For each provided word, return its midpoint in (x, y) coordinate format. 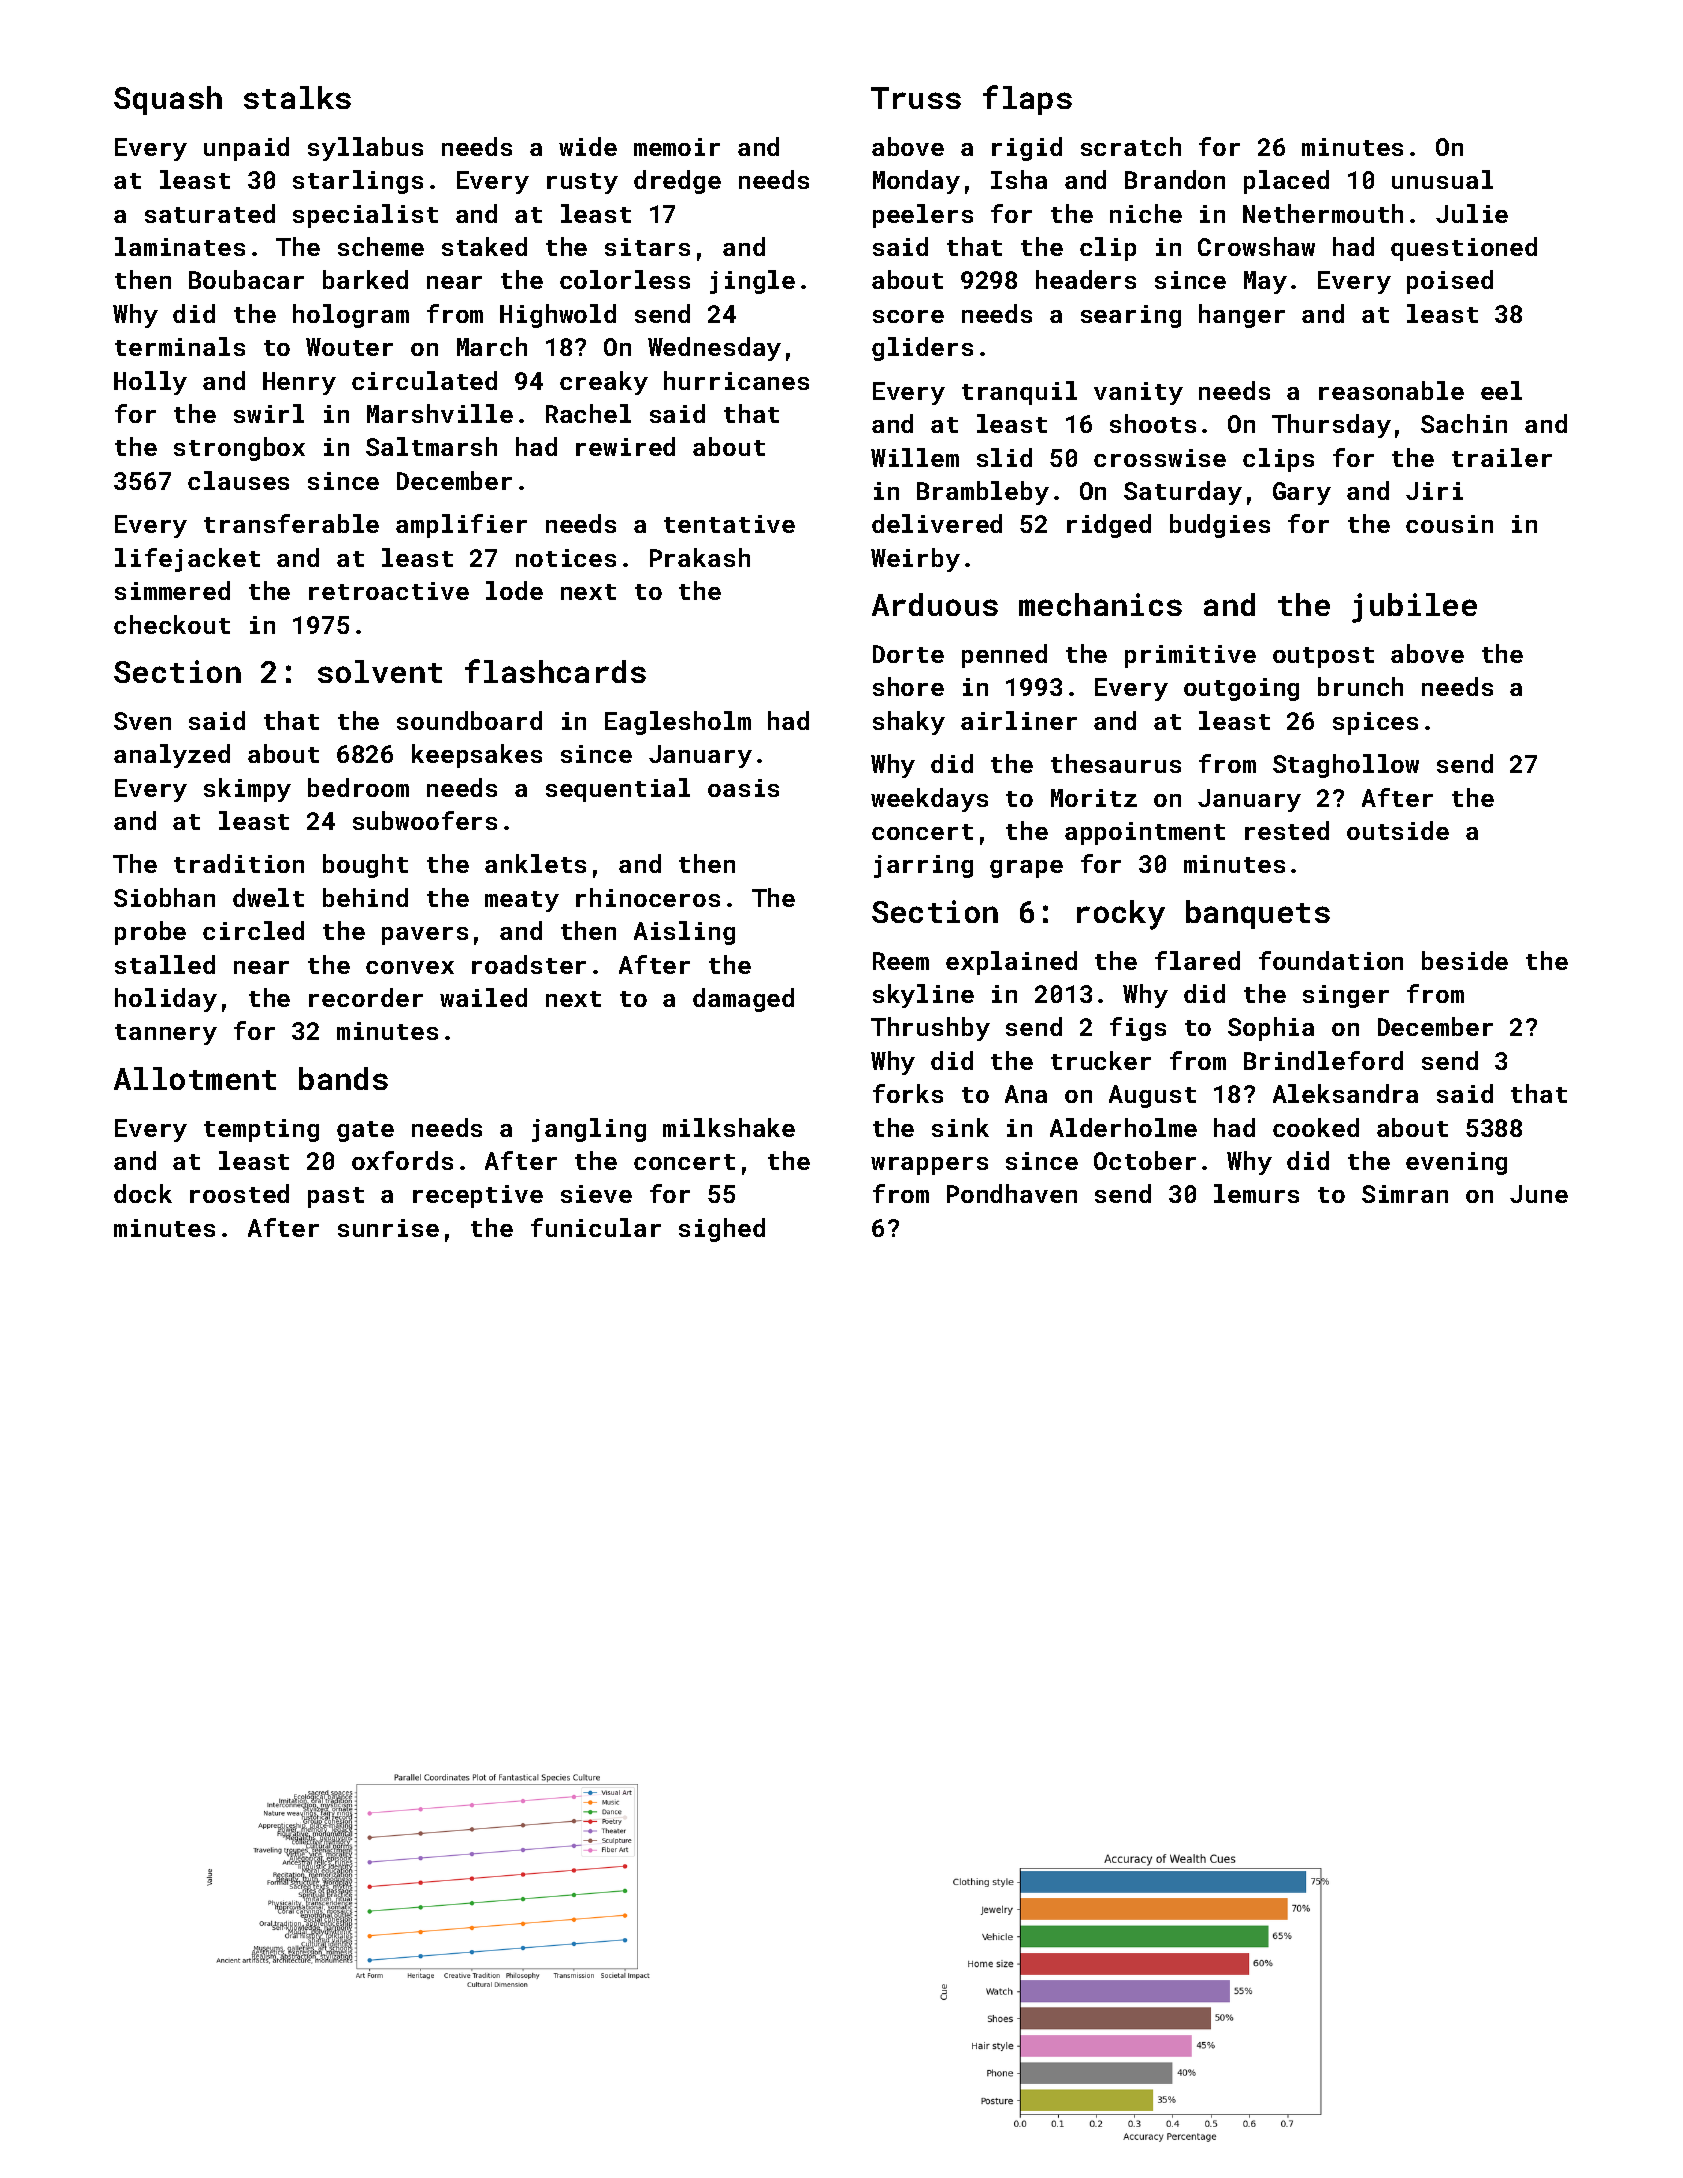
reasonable (1391, 390)
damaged (743, 1000)
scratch (1131, 146)
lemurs (1256, 1193)
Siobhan (164, 897)
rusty (582, 183)
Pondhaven (1012, 1193)
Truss (916, 98)
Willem (915, 457)
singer (1346, 996)
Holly (150, 383)
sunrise (388, 1228)
